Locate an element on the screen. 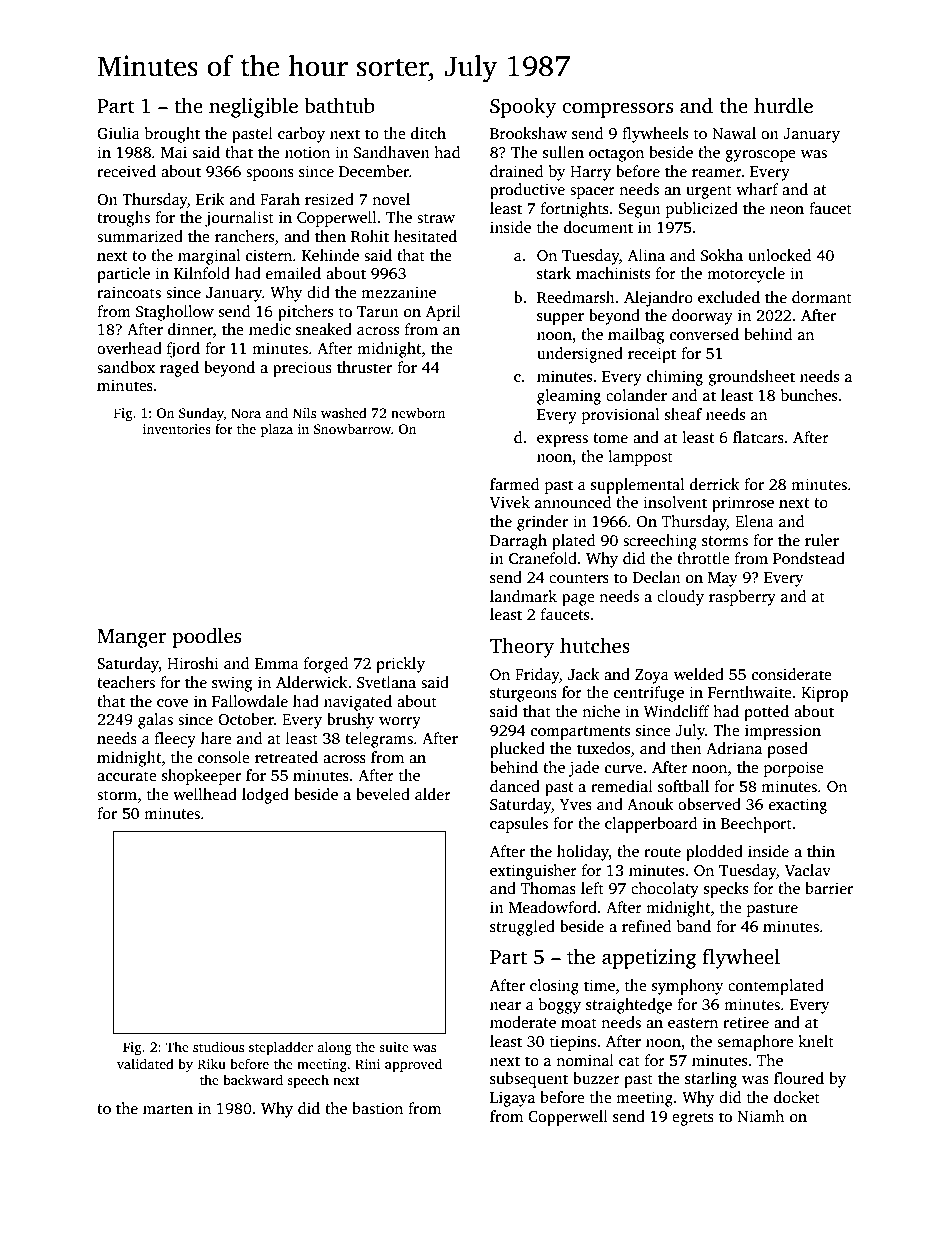 This screenshot has width=952, height=1233. accurate is located at coordinates (127, 776).
